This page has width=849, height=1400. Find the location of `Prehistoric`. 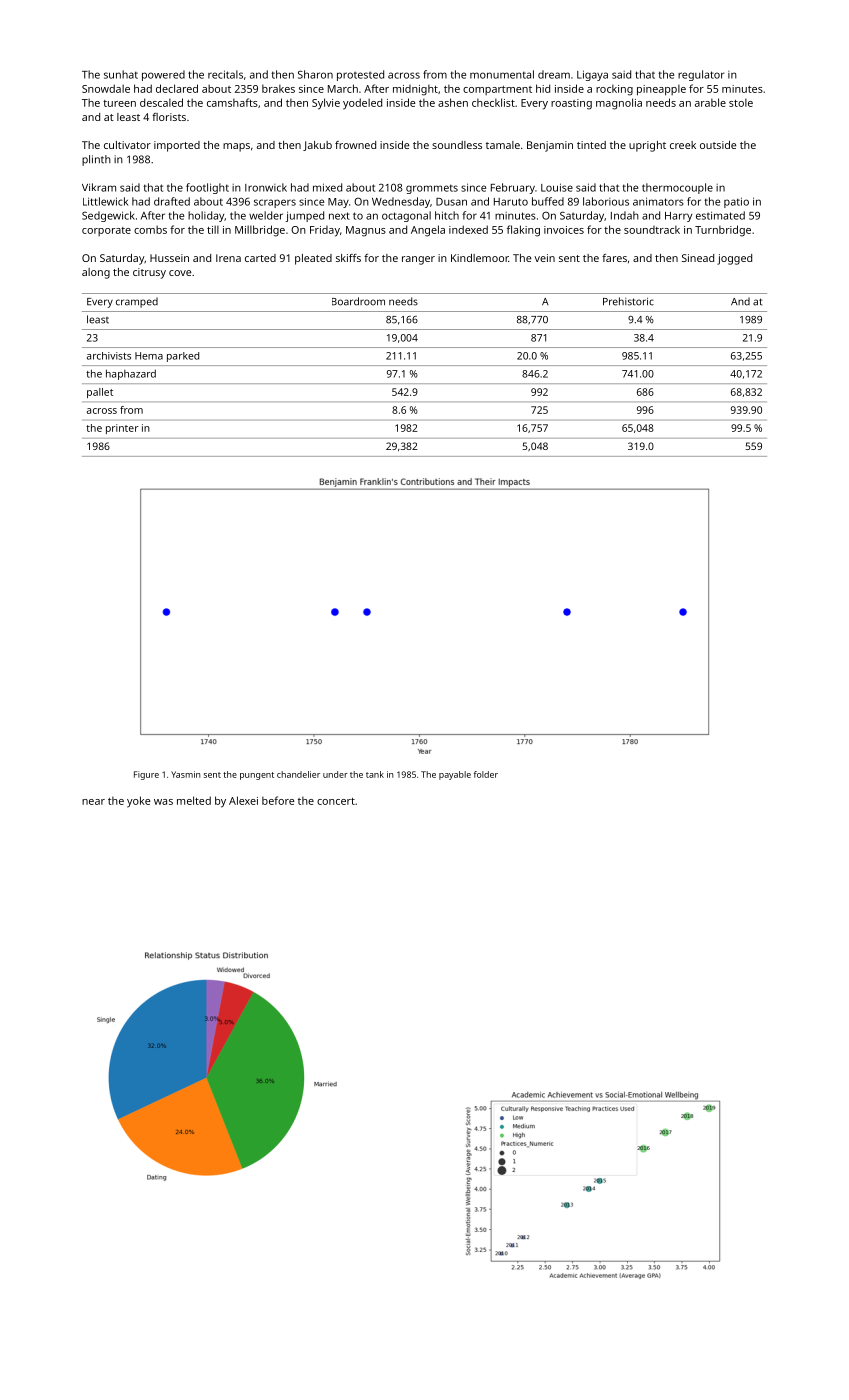

Prehistoric is located at coordinates (628, 301).
